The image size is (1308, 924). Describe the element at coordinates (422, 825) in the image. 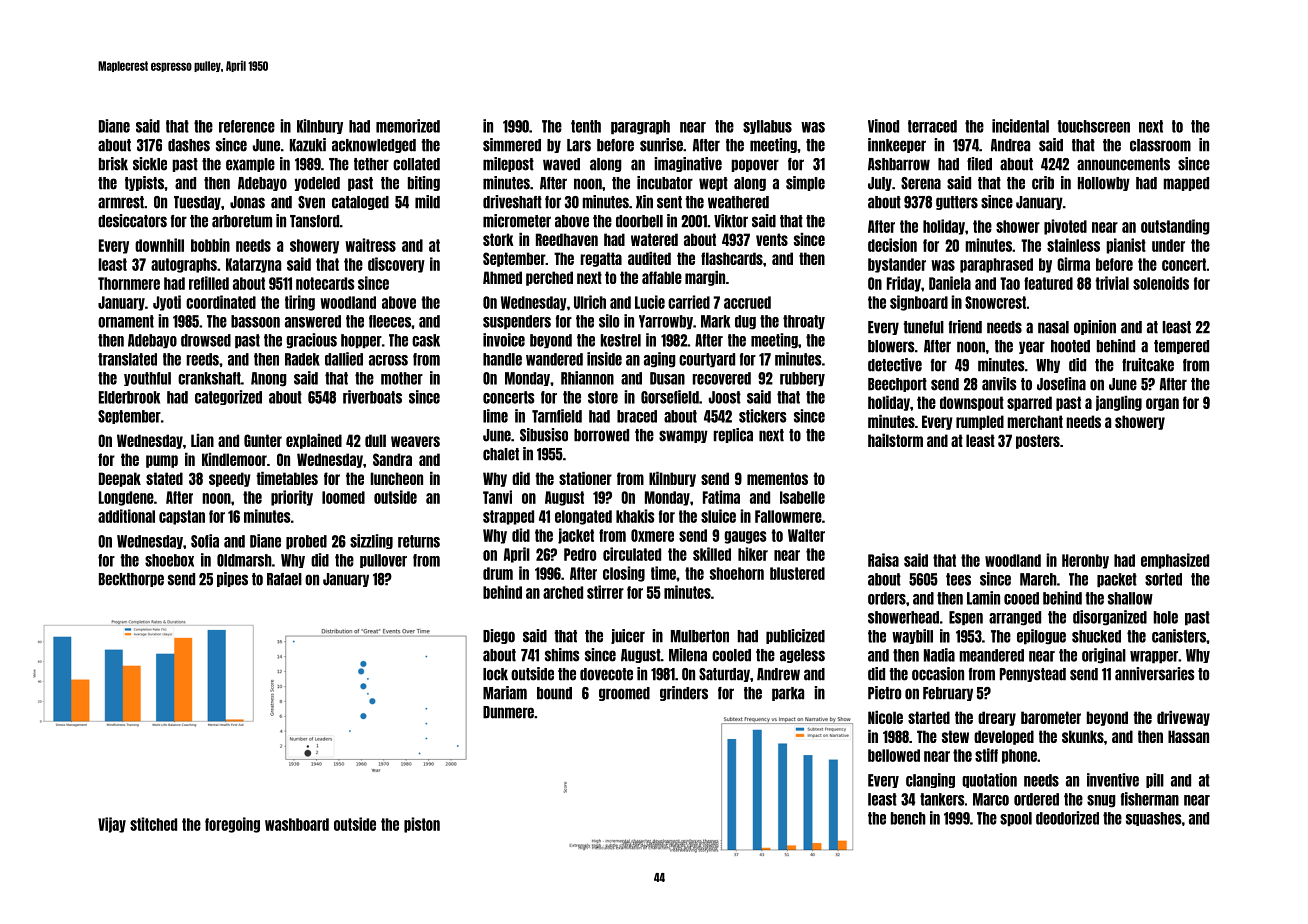

I see `piston` at that location.
